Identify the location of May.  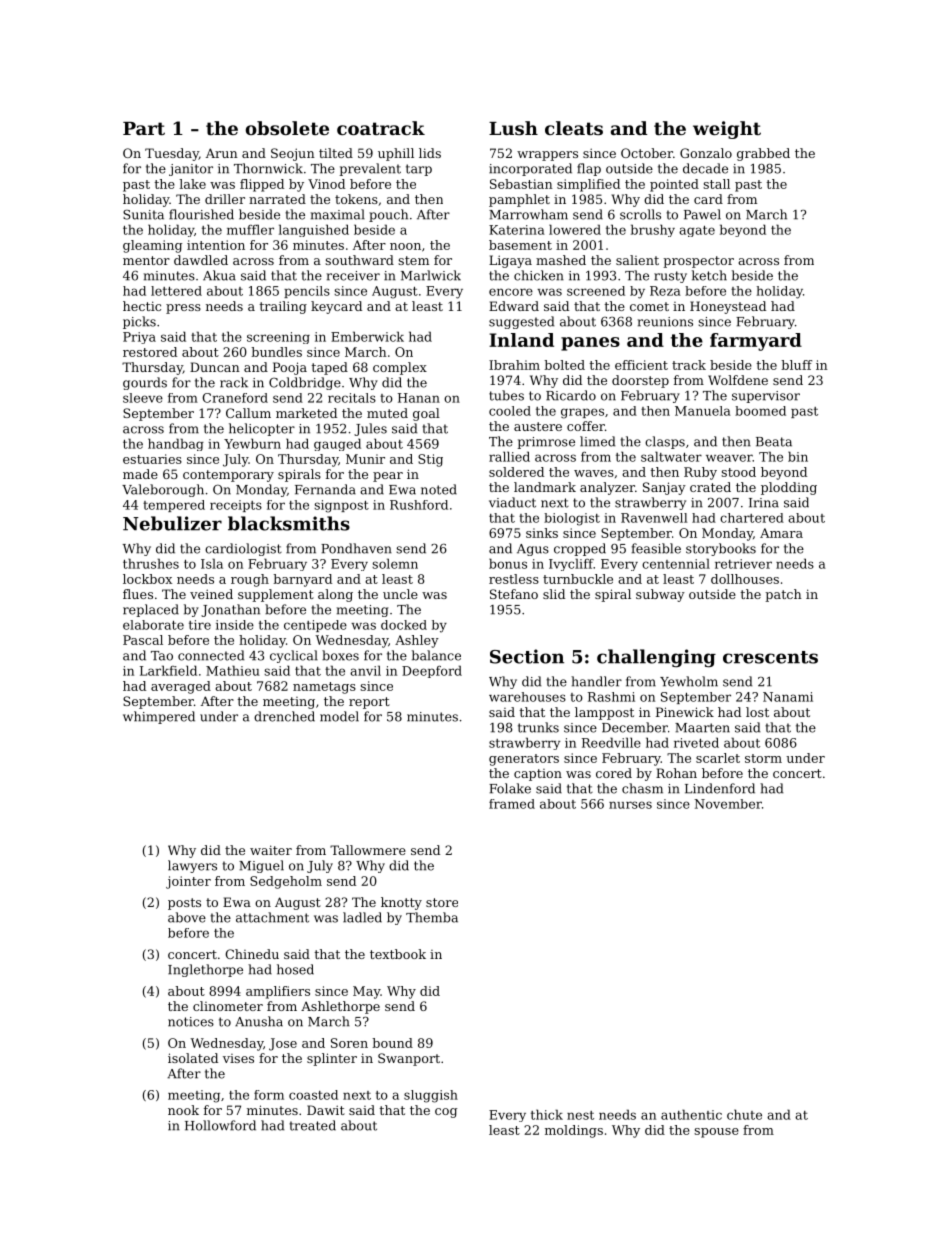
(366, 992).
